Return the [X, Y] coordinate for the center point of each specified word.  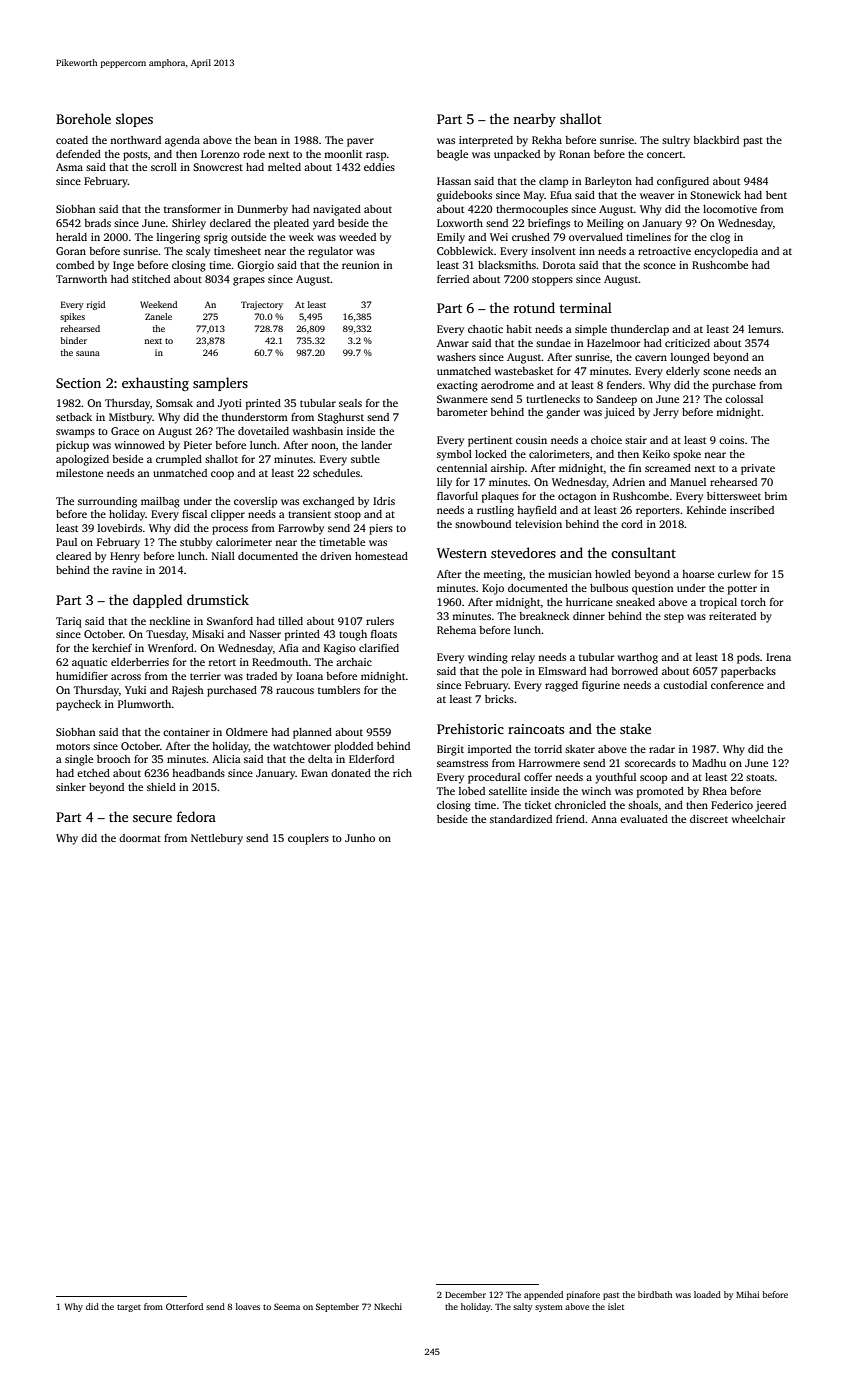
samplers [220, 384]
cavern [651, 358]
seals [350, 403]
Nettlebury [217, 839]
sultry [676, 141]
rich [402, 773]
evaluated [644, 819]
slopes [134, 120]
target [129, 1308]
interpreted [486, 141]
